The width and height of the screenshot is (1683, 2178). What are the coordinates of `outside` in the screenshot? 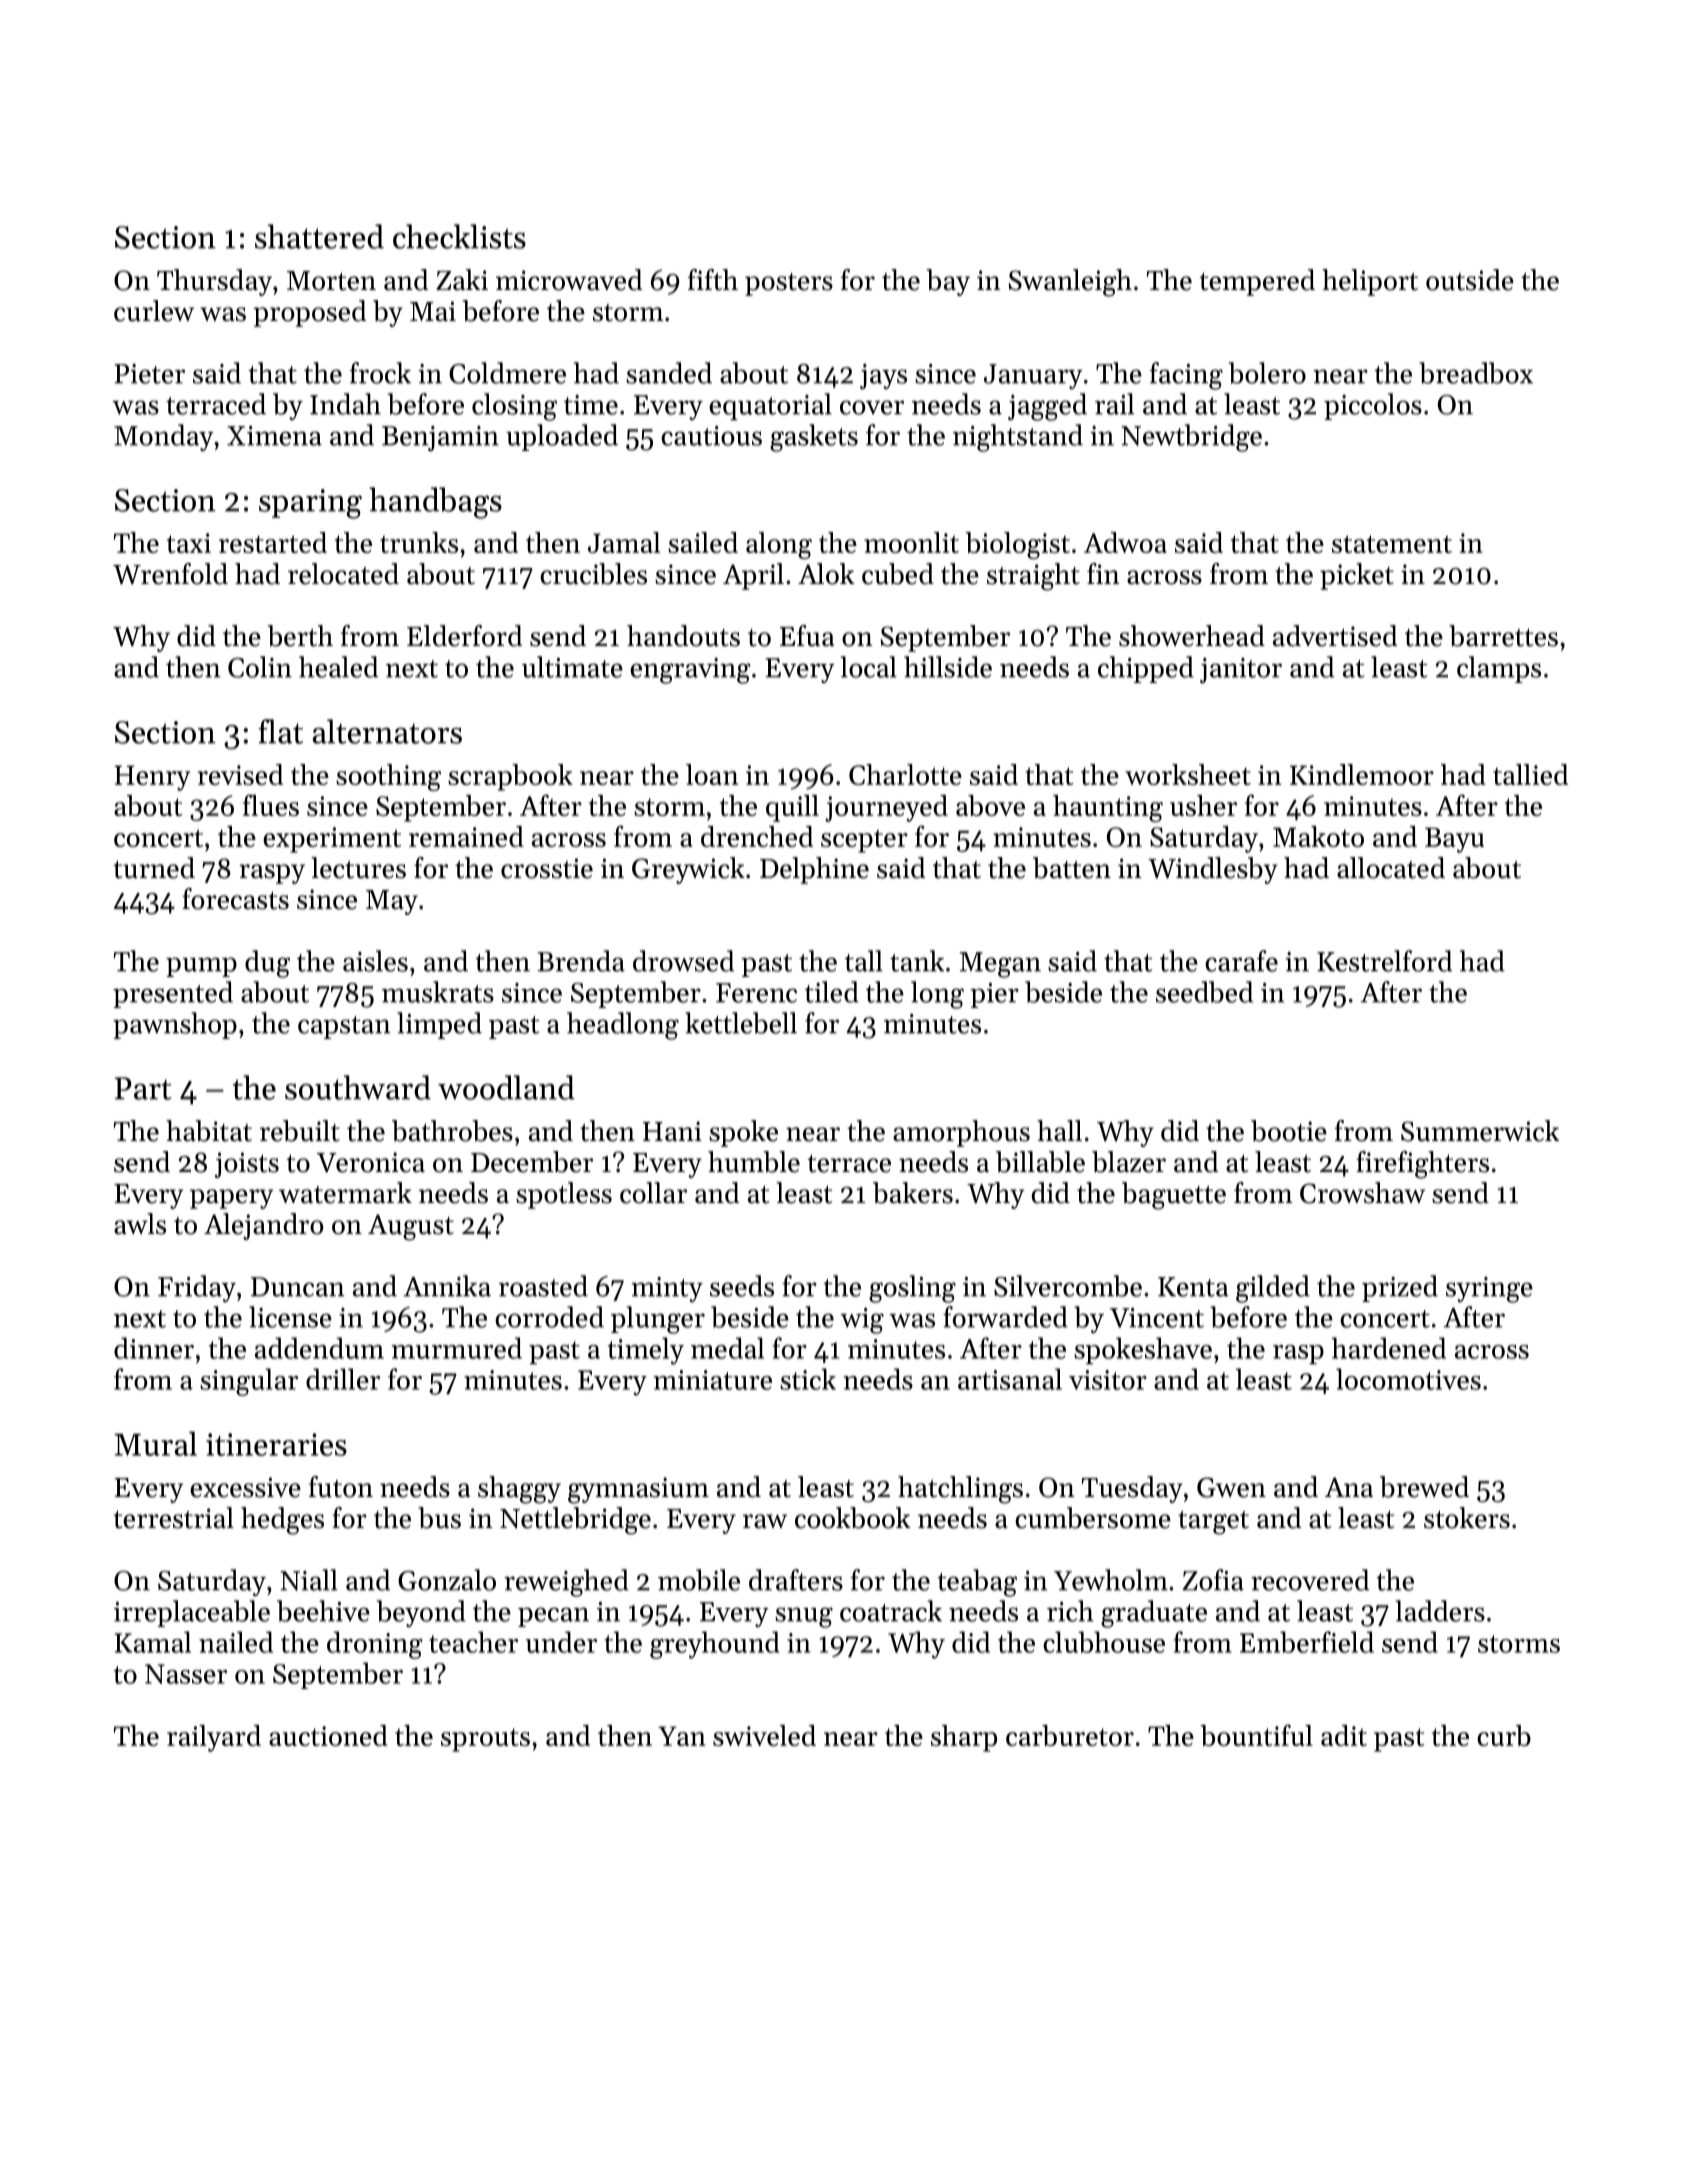 It's located at (1470, 280).
